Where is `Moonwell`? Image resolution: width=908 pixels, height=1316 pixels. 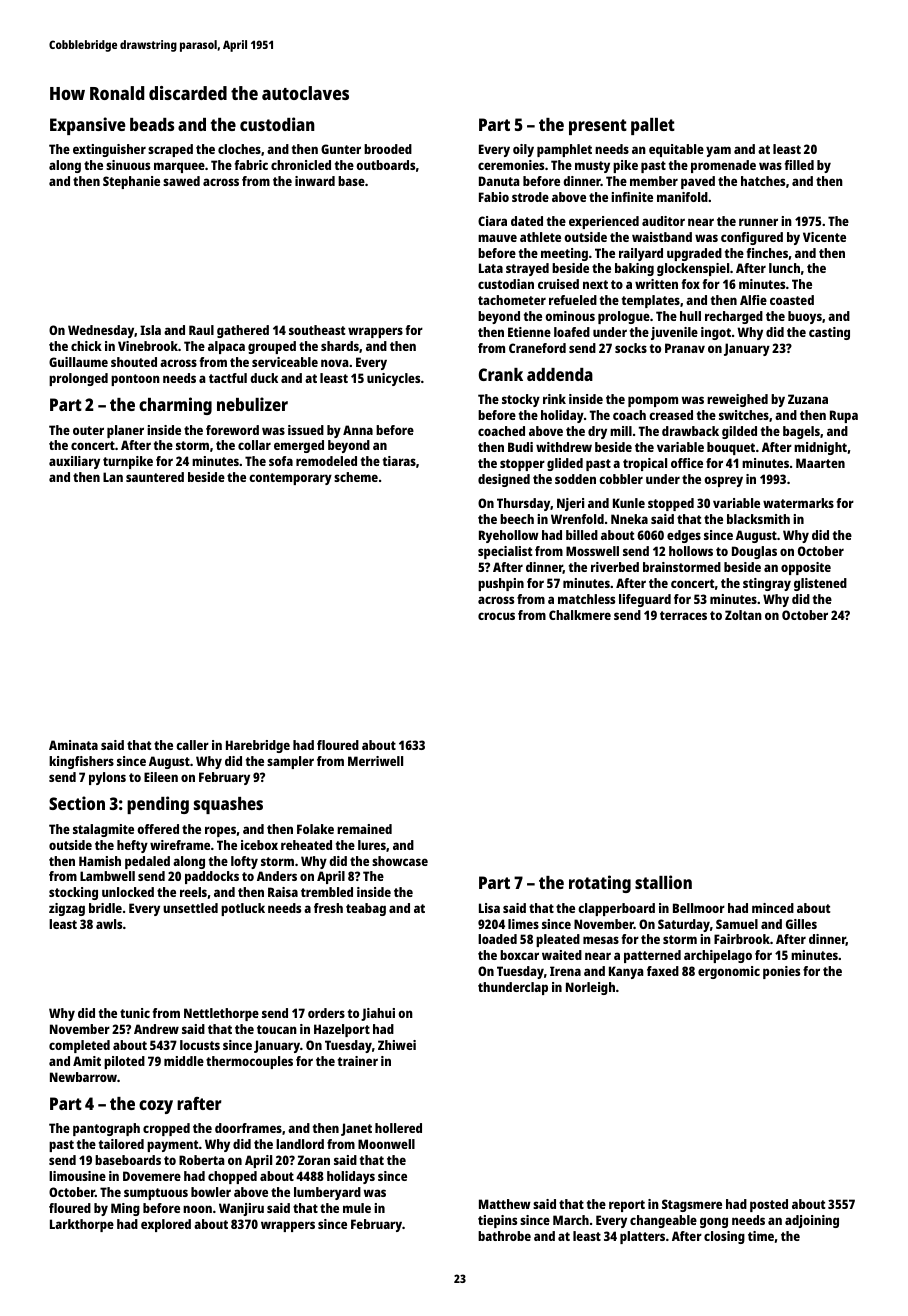
Moonwell is located at coordinates (386, 1144).
